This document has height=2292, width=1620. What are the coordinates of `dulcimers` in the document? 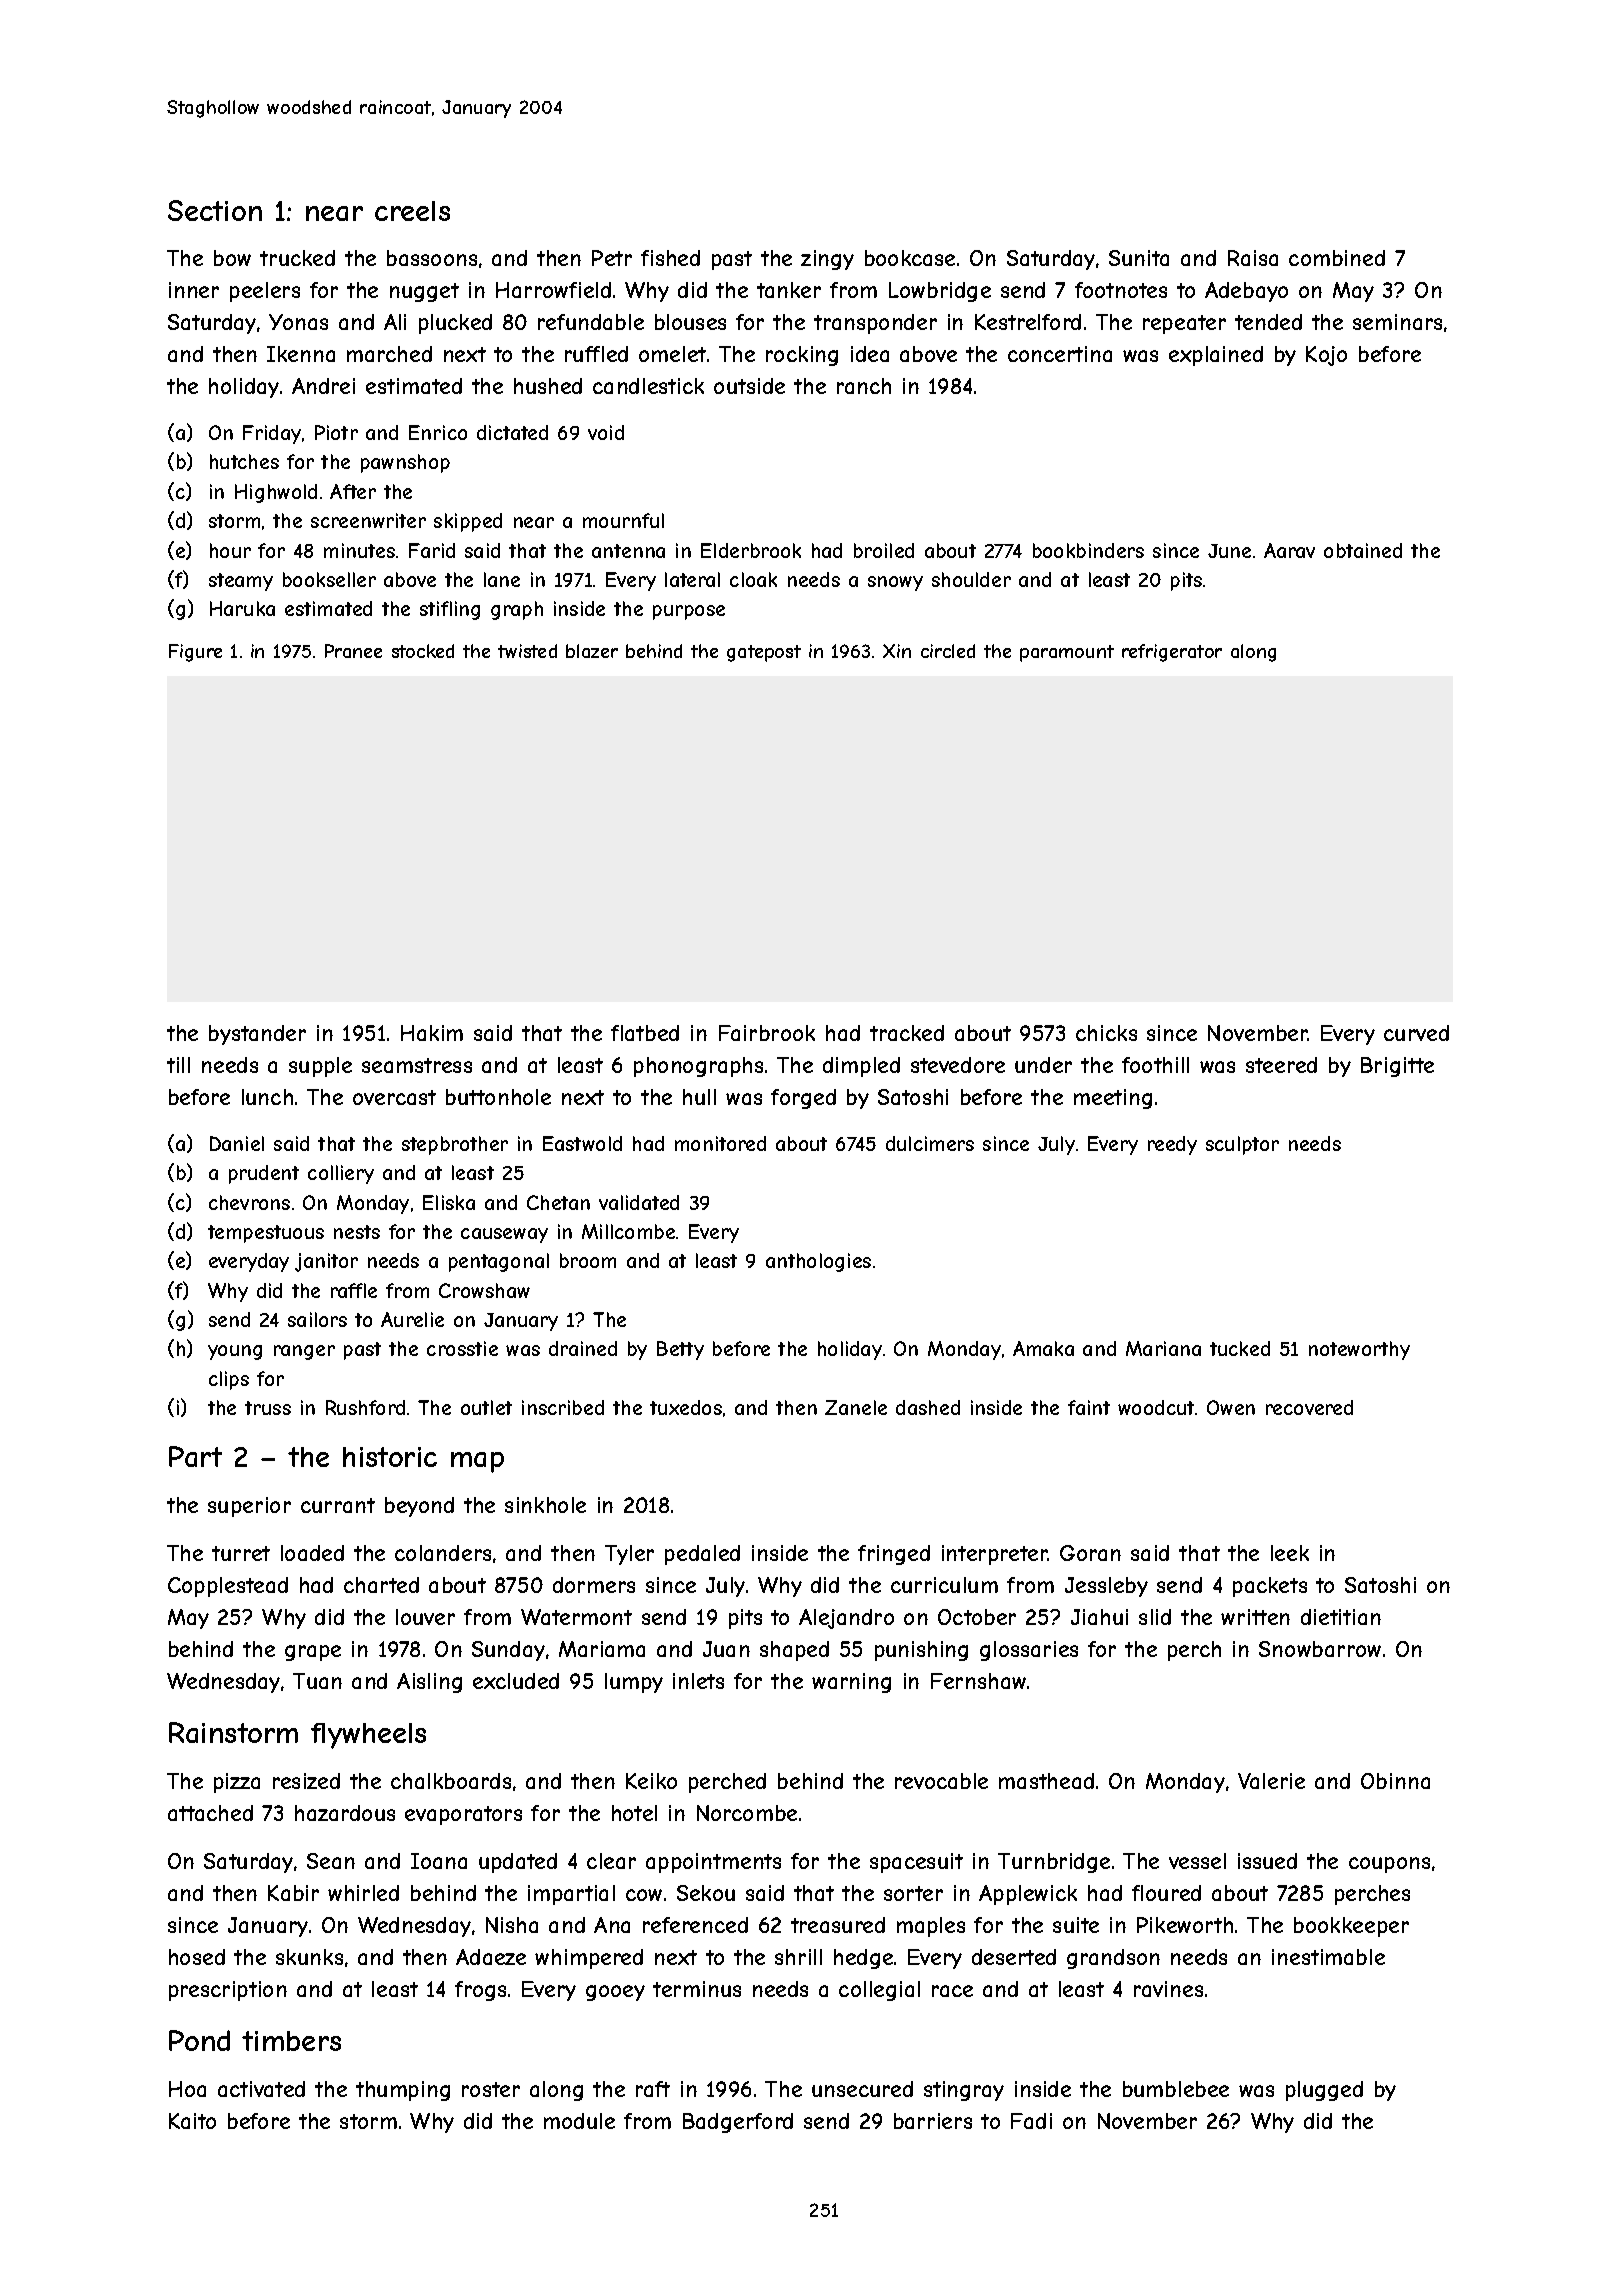 It's located at (930, 1143).
